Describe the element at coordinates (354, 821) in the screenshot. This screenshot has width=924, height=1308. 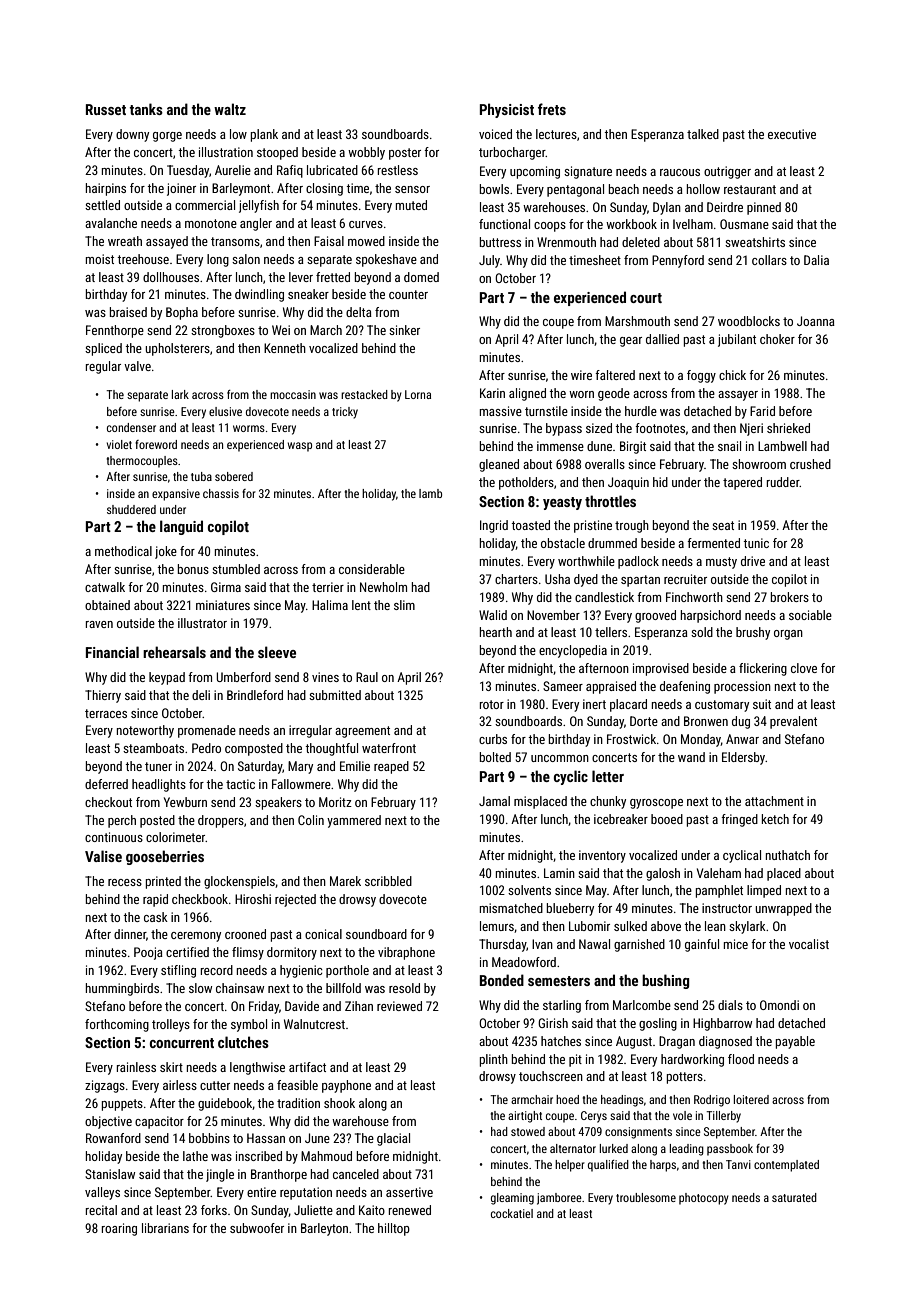
I see `yammered` at that location.
